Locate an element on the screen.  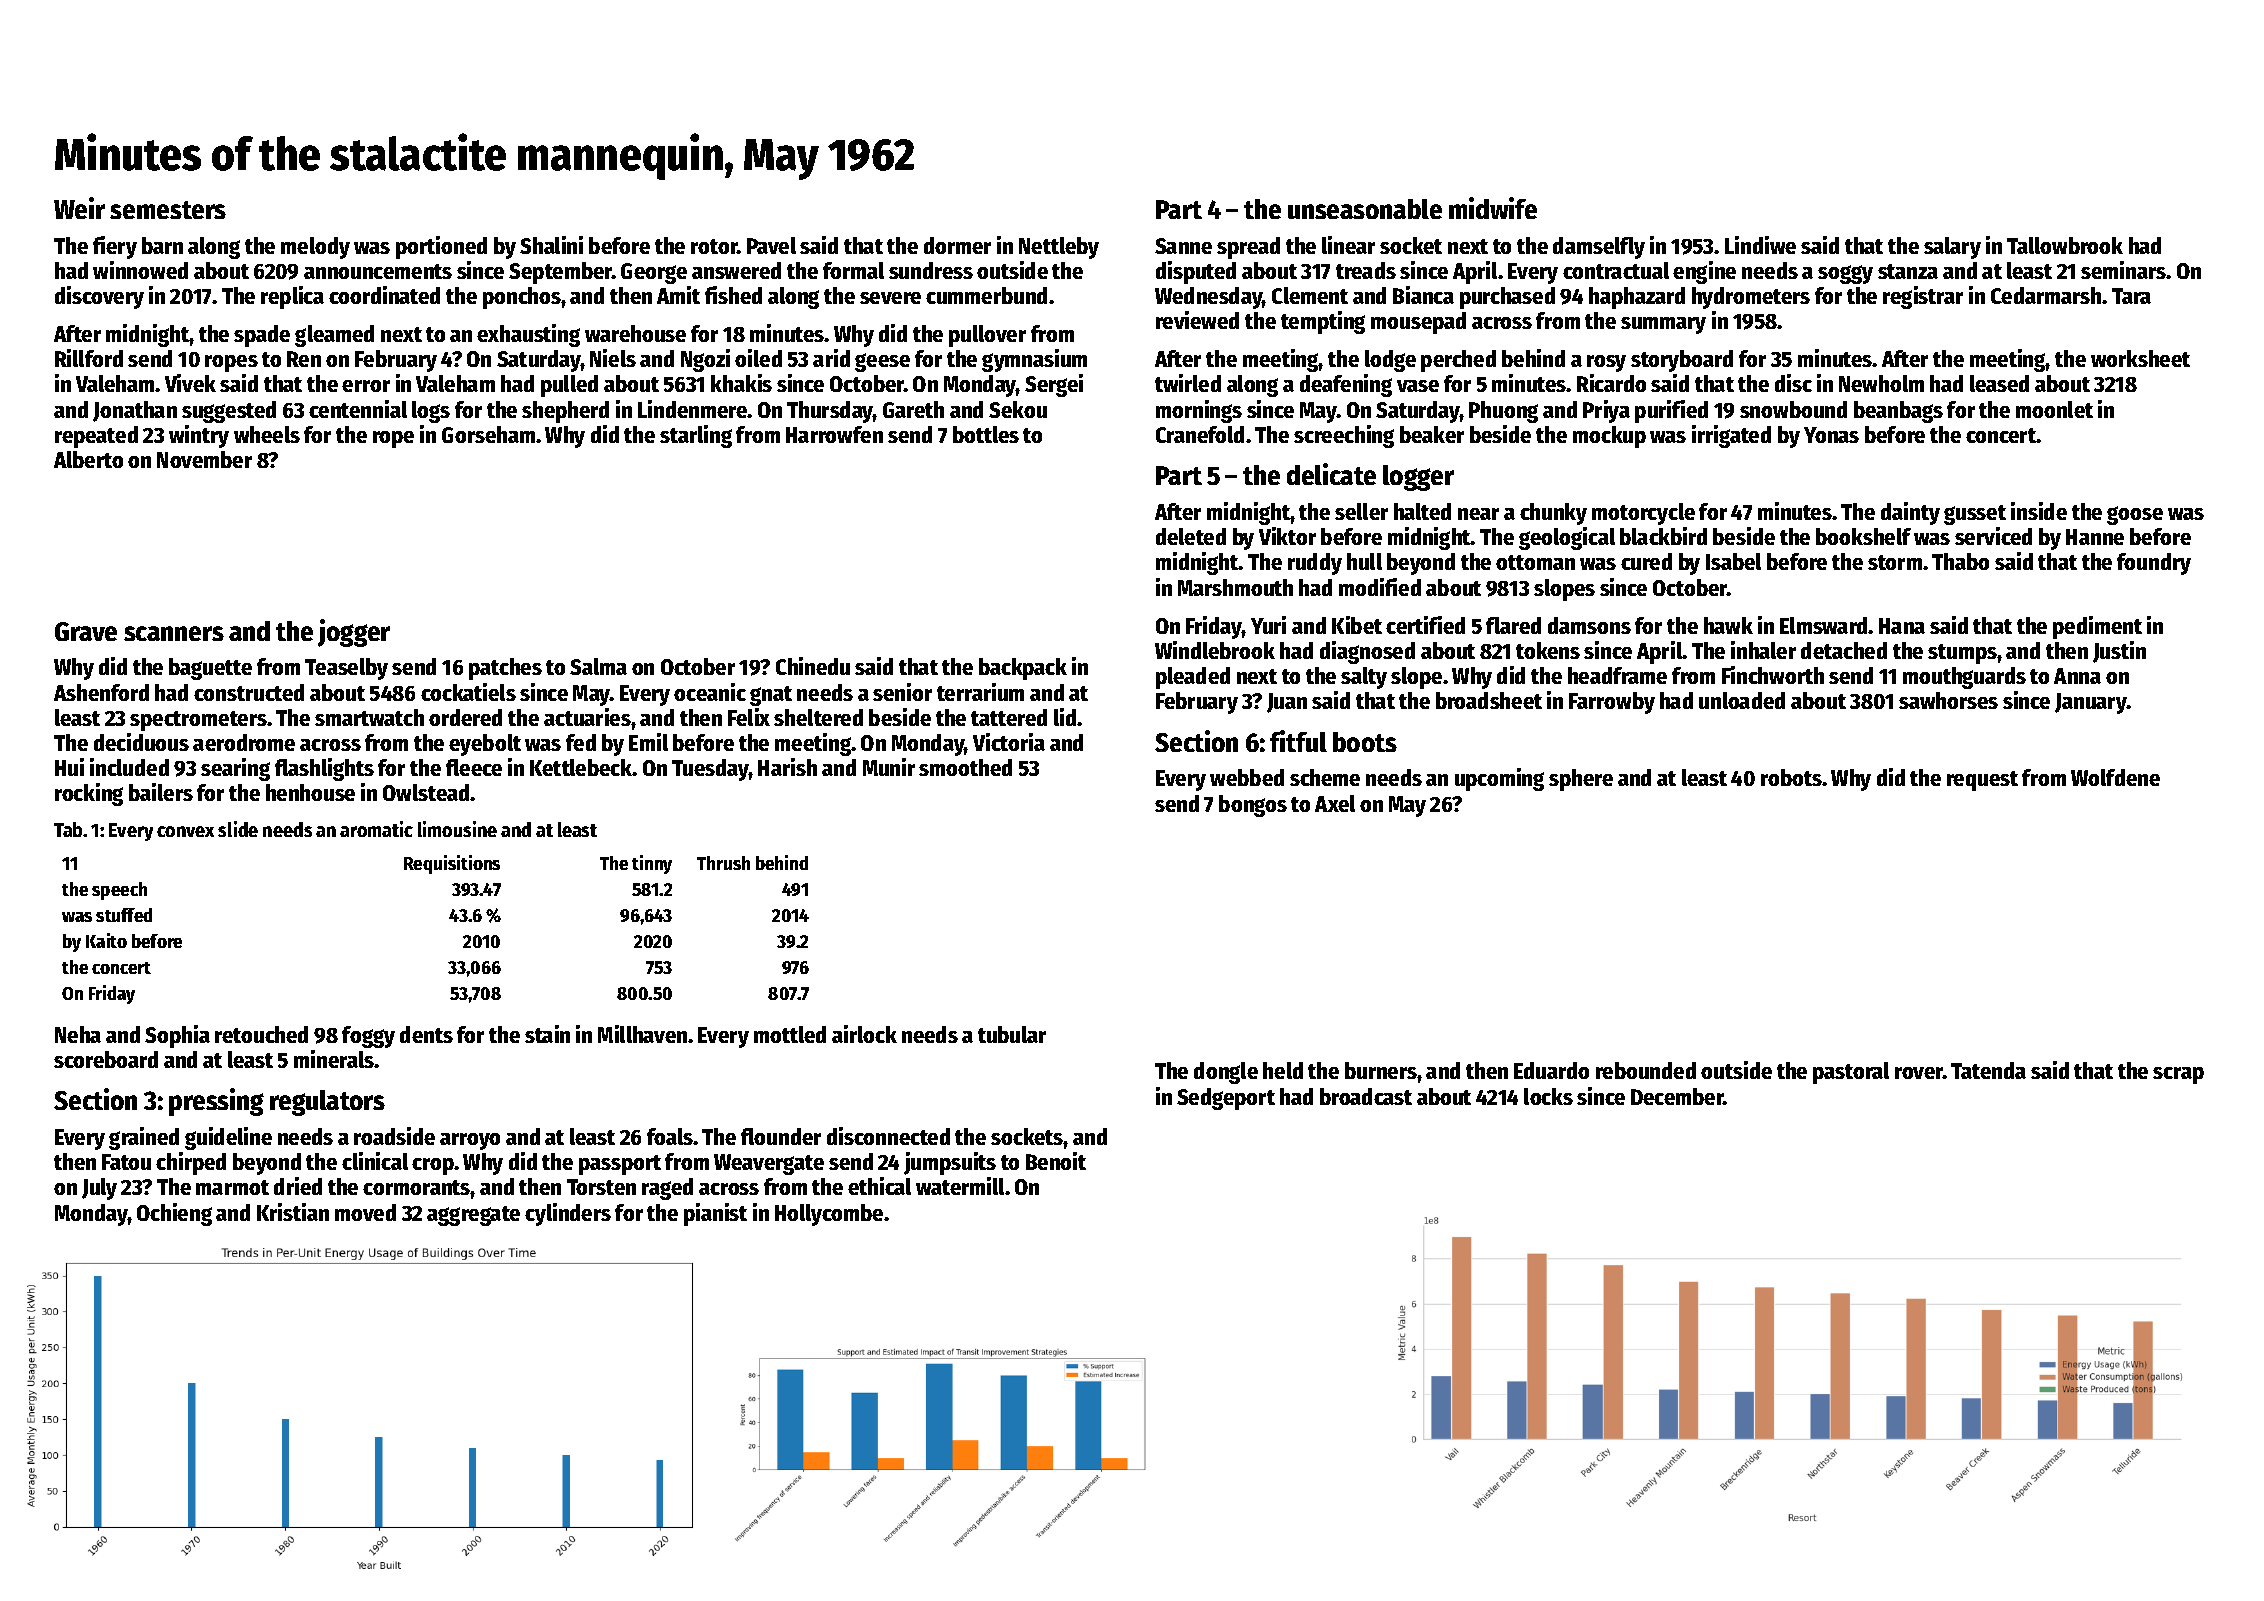
Ochieng is located at coordinates (174, 1214).
